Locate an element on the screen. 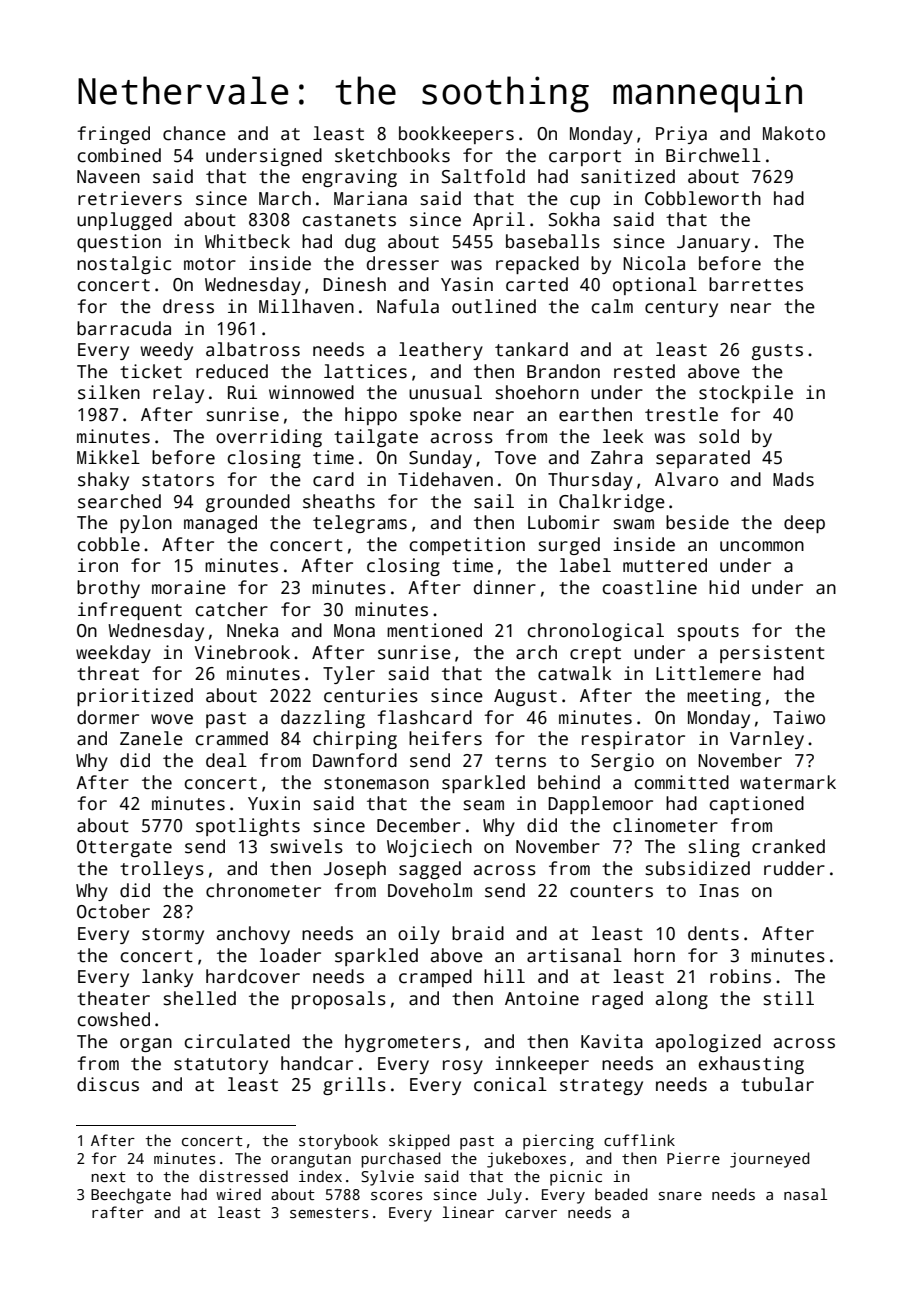 The height and width of the screenshot is (1308, 924). October is located at coordinates (113, 911).
